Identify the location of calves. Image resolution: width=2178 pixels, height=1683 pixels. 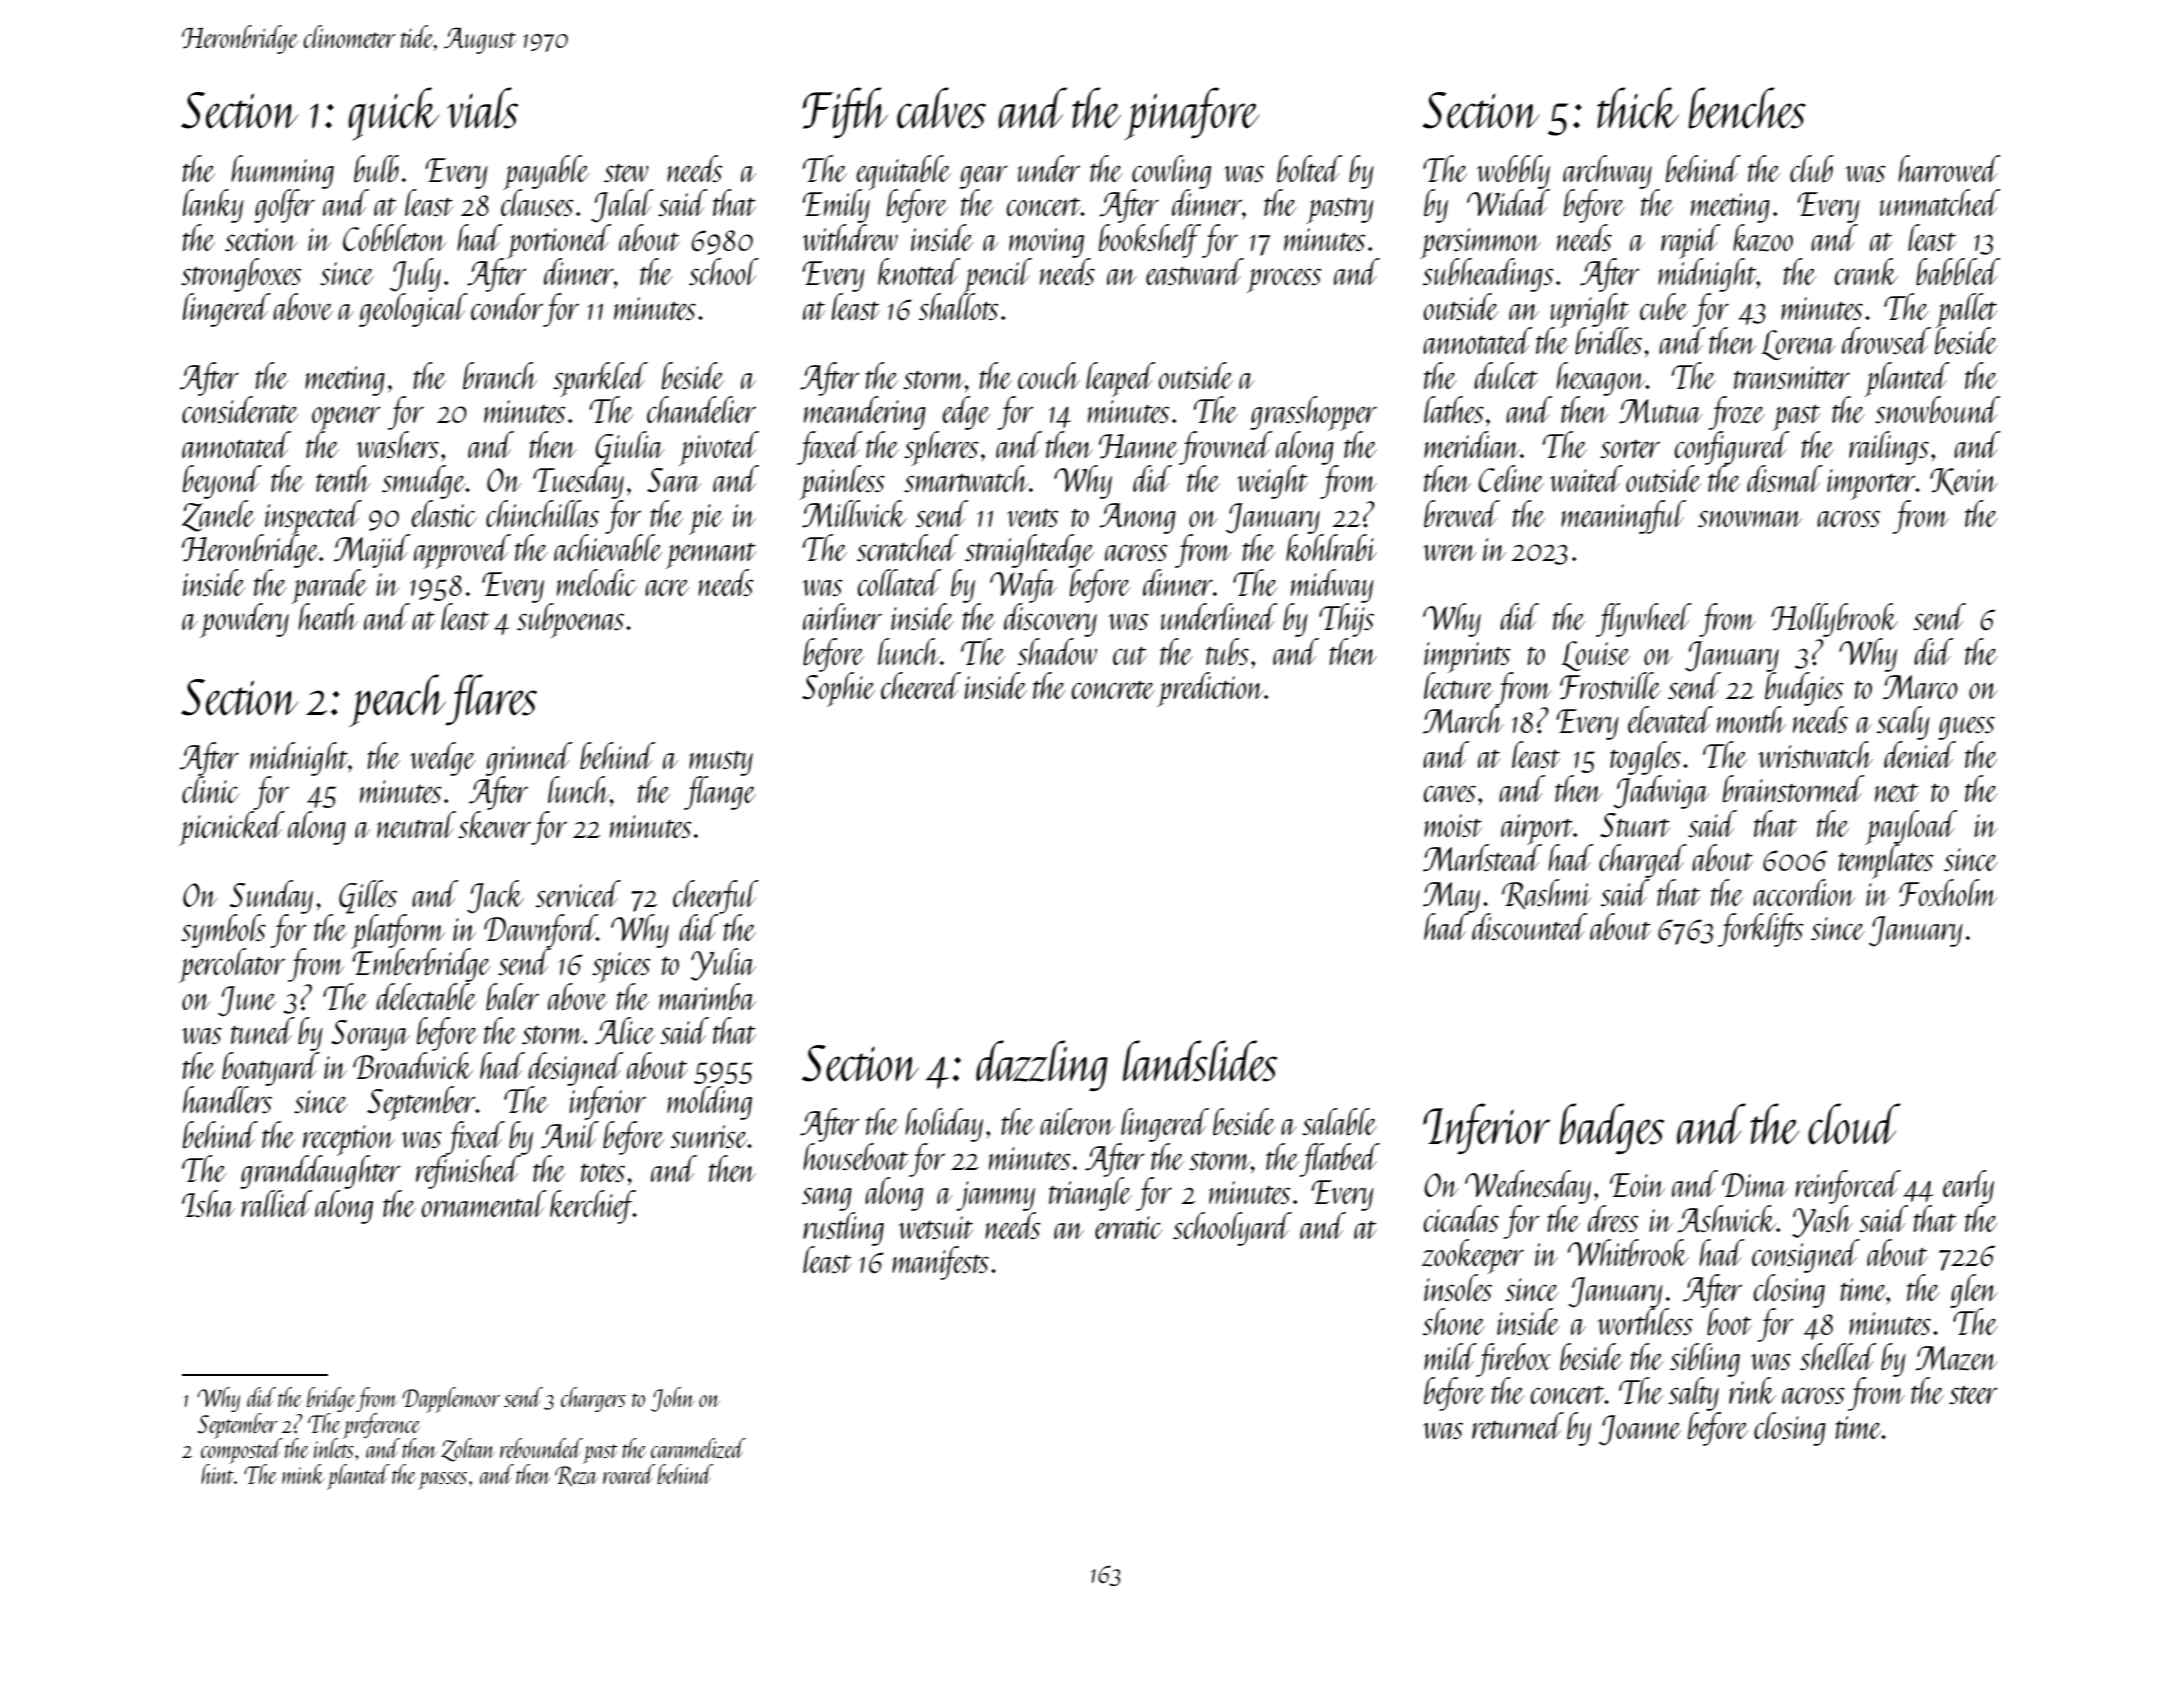
(941, 108).
